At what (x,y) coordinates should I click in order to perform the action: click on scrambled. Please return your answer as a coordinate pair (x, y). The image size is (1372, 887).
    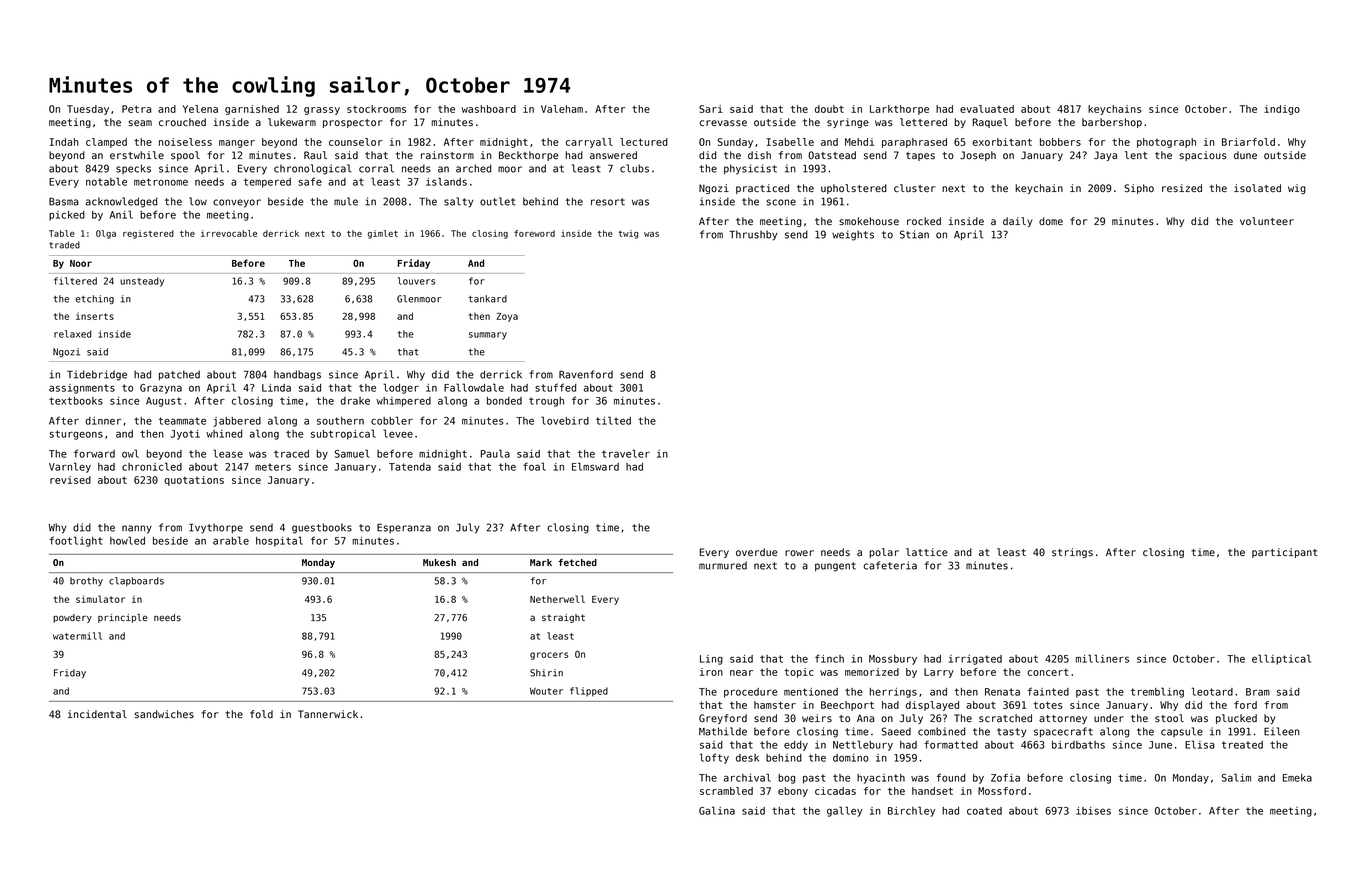
    Looking at the image, I should click on (726, 791).
